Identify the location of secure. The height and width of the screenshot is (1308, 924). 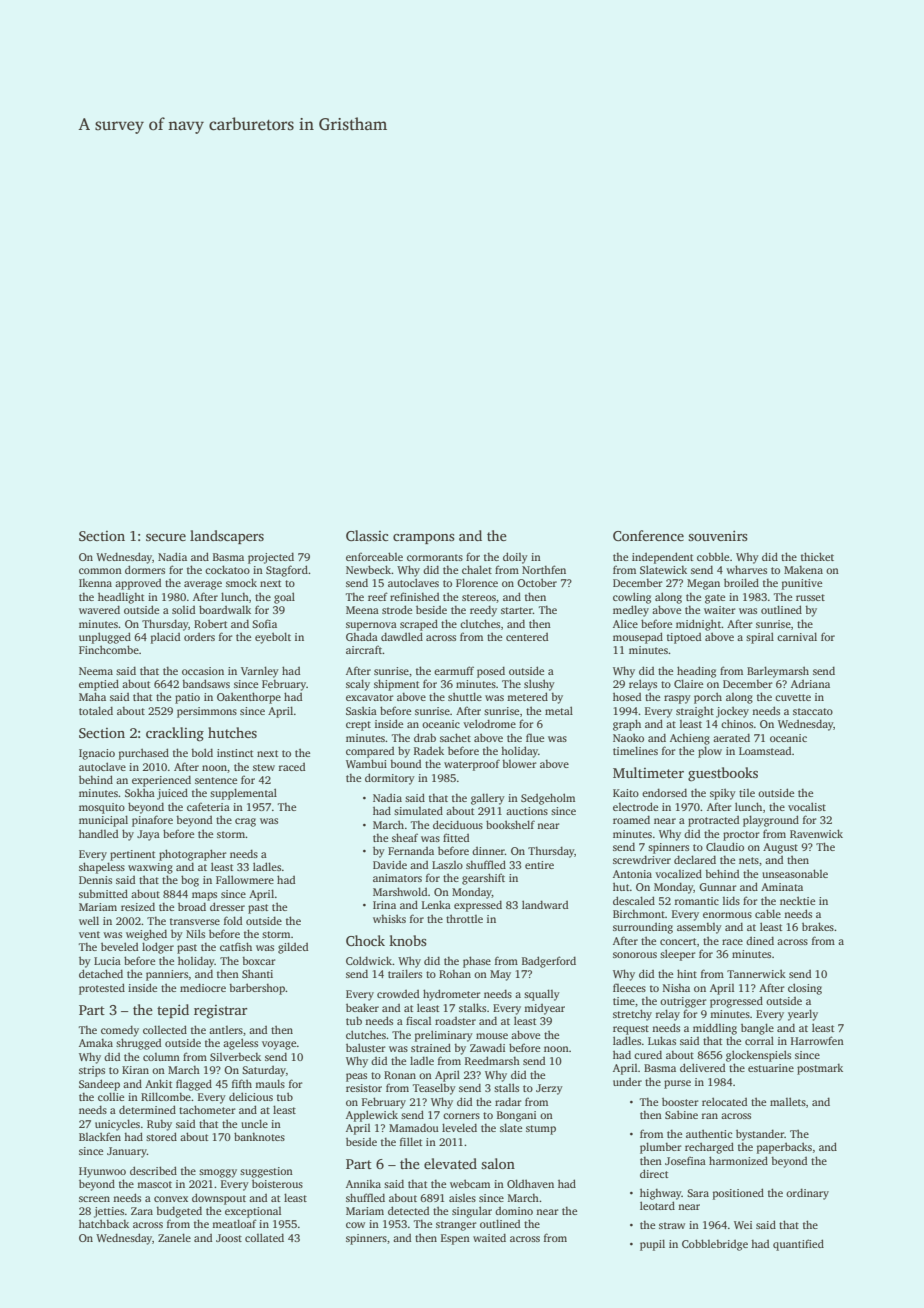
(166, 537).
